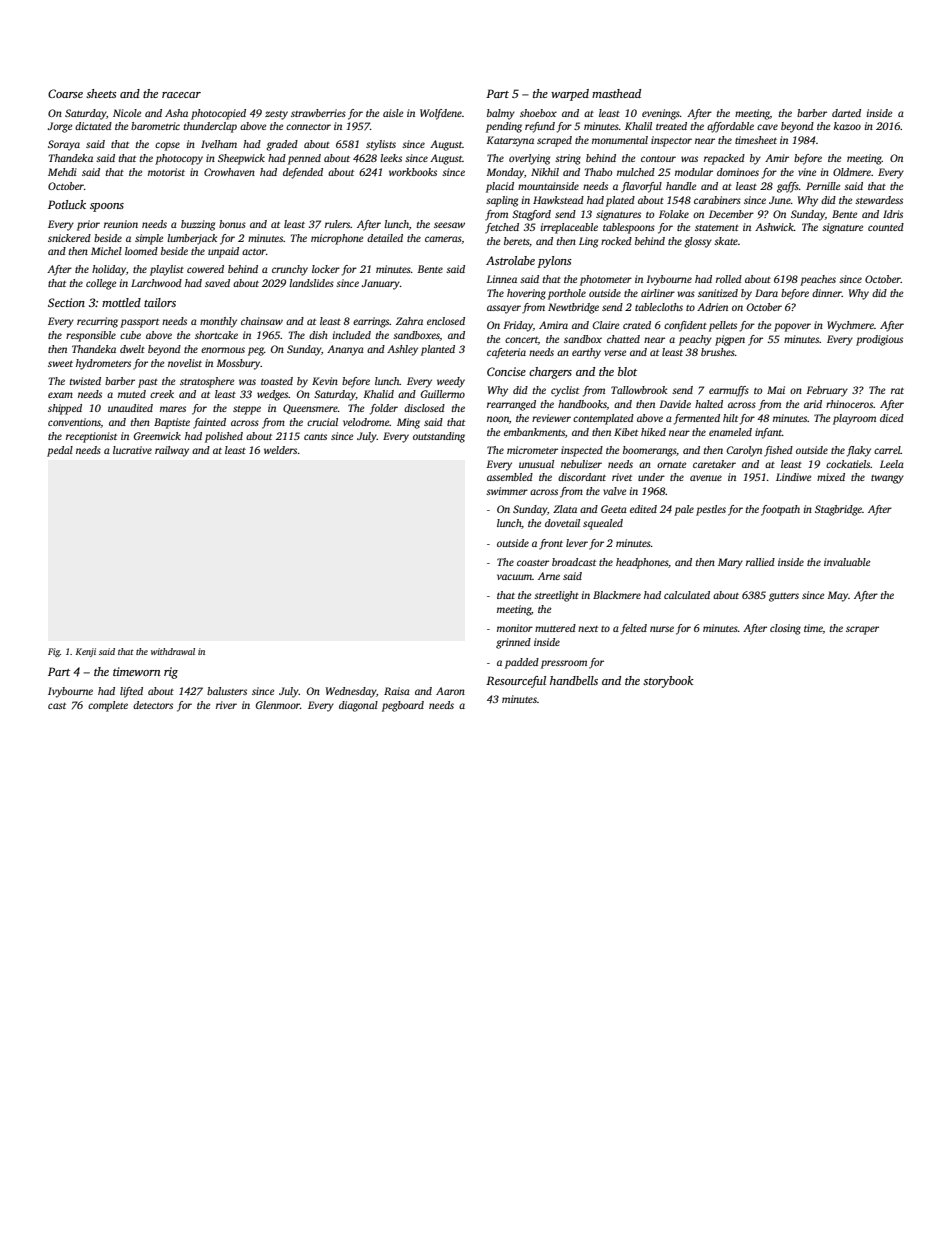 This screenshot has width=952, height=1233. Describe the element at coordinates (838, 510) in the screenshot. I see `Stagbridge` at that location.
